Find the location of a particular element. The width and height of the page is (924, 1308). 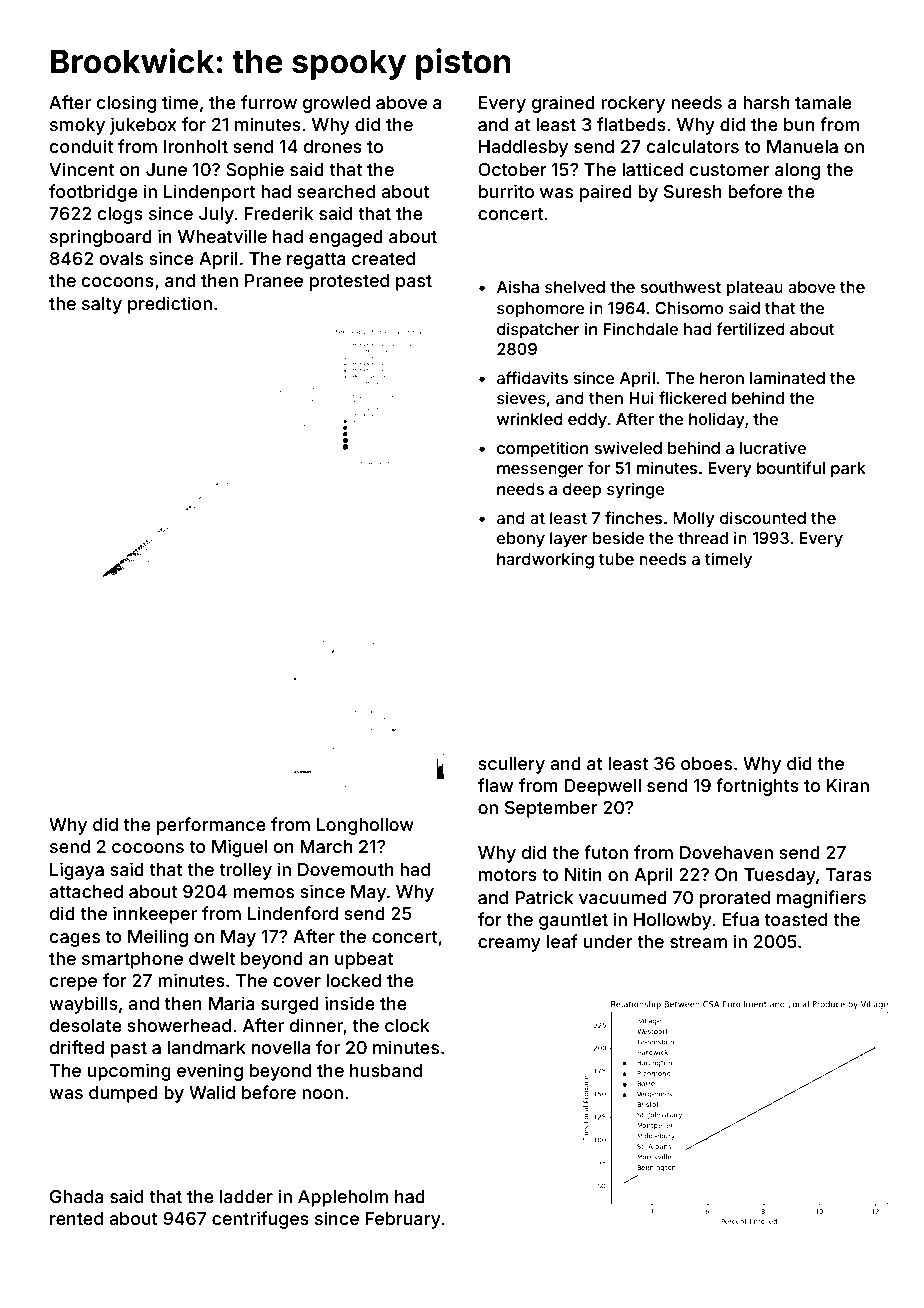

performance is located at coordinates (211, 826).
